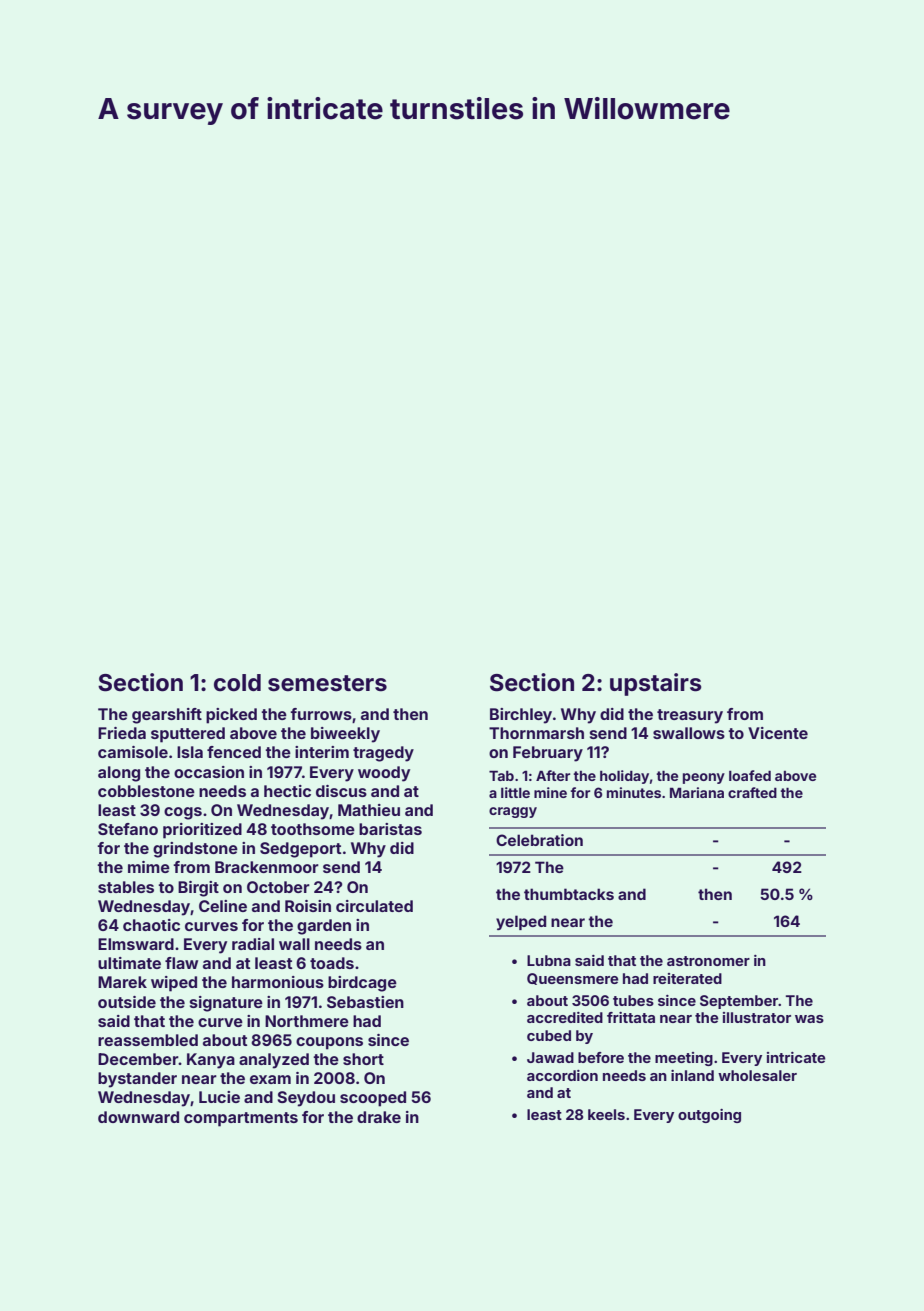 This screenshot has height=1311, width=924. What do you see at coordinates (778, 733) in the screenshot?
I see `Vicente` at bounding box center [778, 733].
